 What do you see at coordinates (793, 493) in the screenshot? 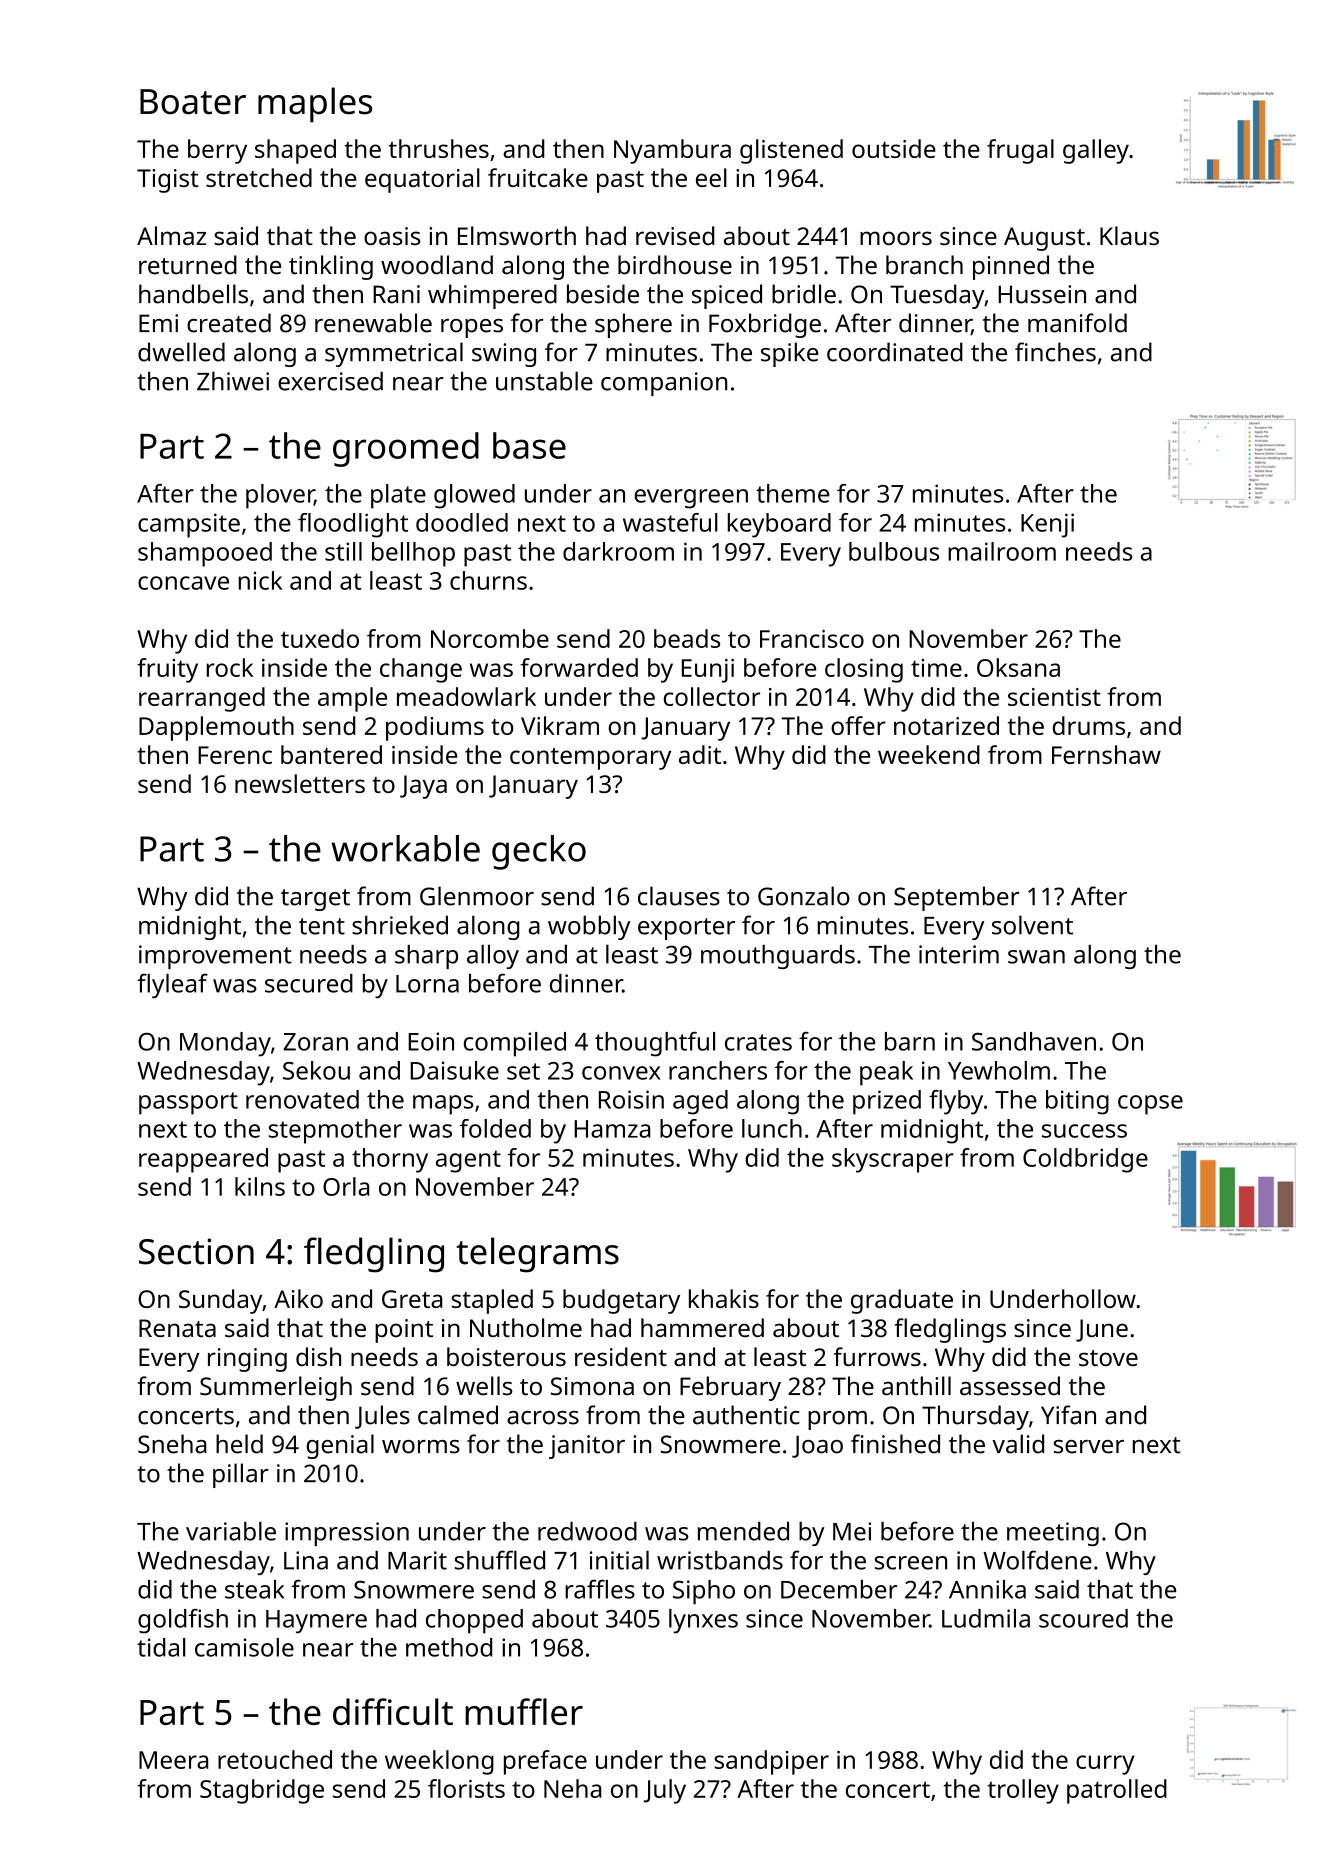
I see `theme` at bounding box center [793, 493].
